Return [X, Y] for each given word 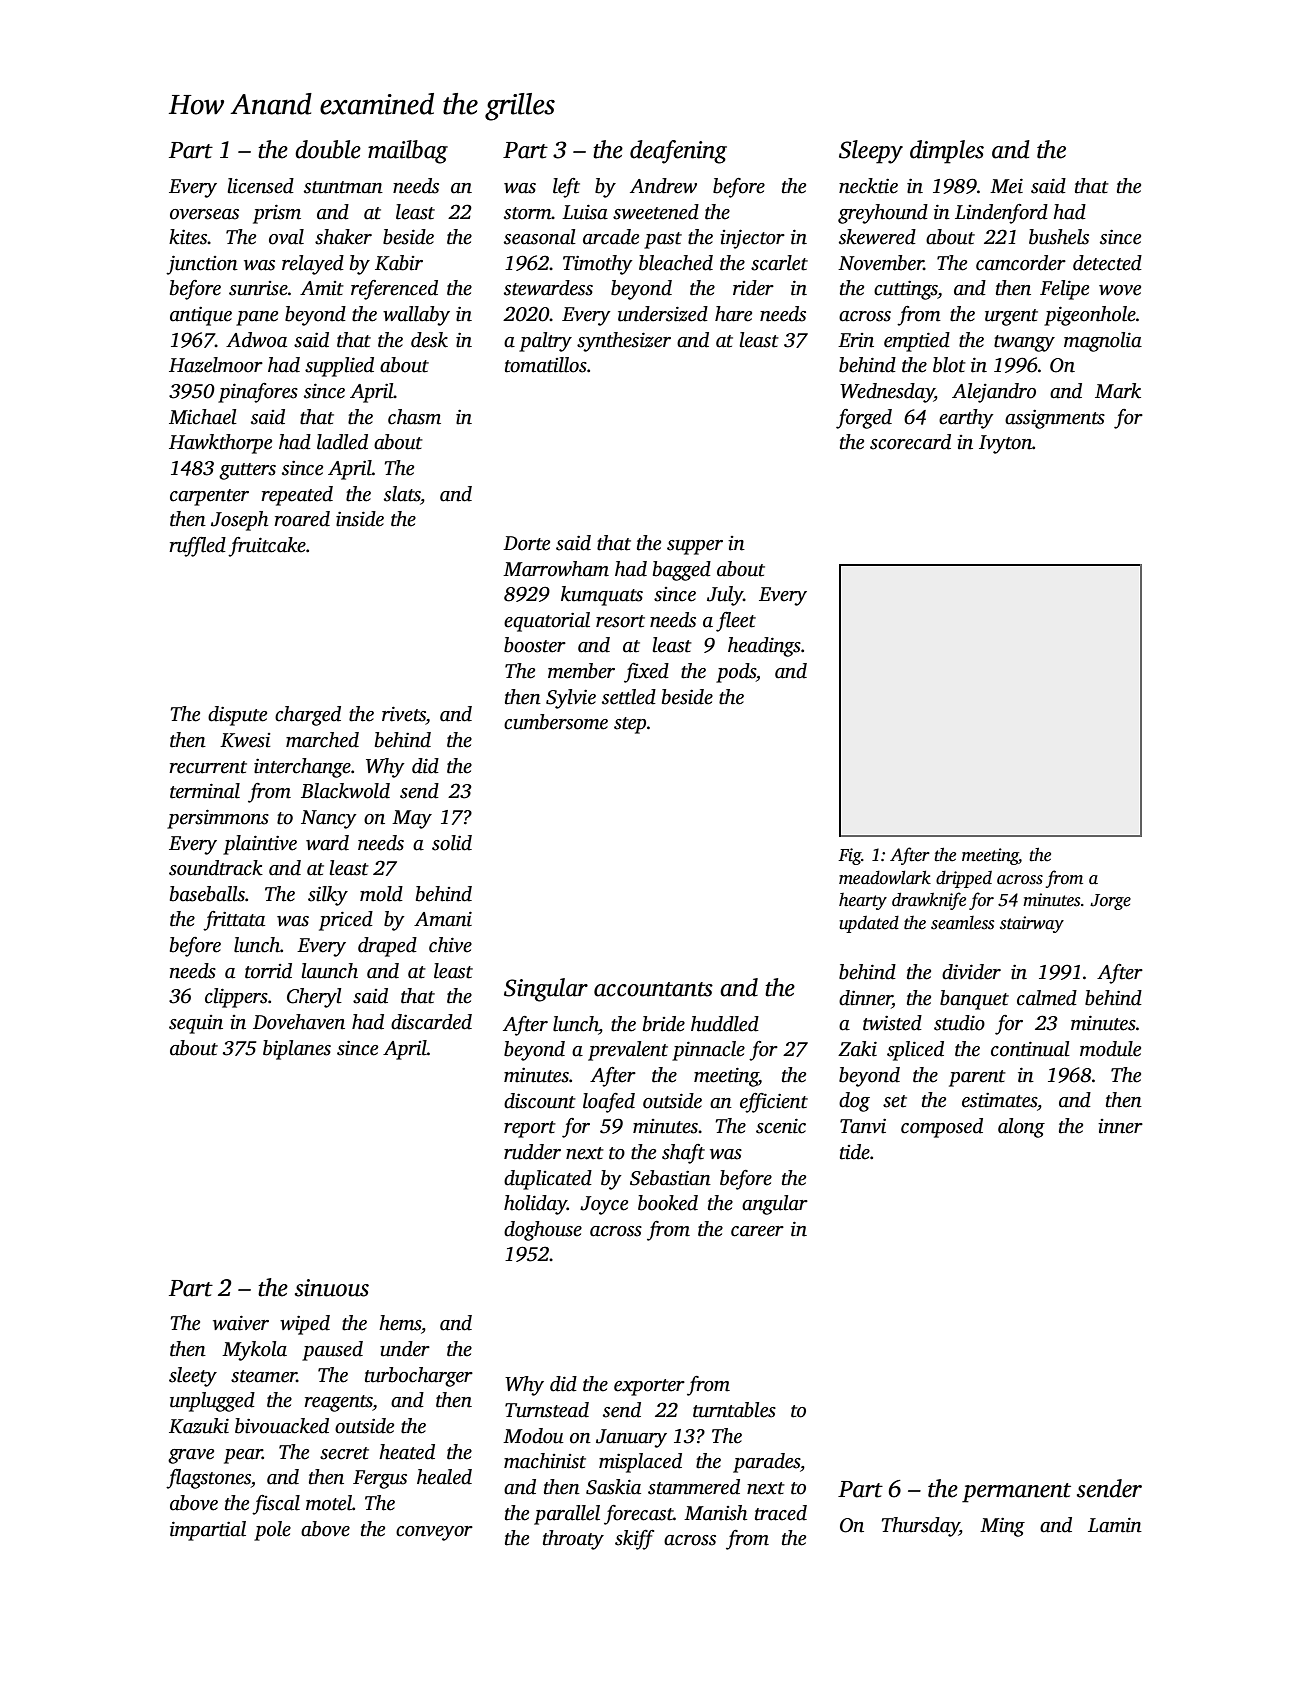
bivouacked [282, 1426]
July [725, 596]
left [566, 188]
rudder [532, 1152]
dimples [947, 152]
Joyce [604, 1205]
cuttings [906, 290]
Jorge [1110, 902]
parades [766, 1463]
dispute [237, 716]
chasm [414, 417]
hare [733, 314]
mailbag [408, 152]
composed [942, 1128]
